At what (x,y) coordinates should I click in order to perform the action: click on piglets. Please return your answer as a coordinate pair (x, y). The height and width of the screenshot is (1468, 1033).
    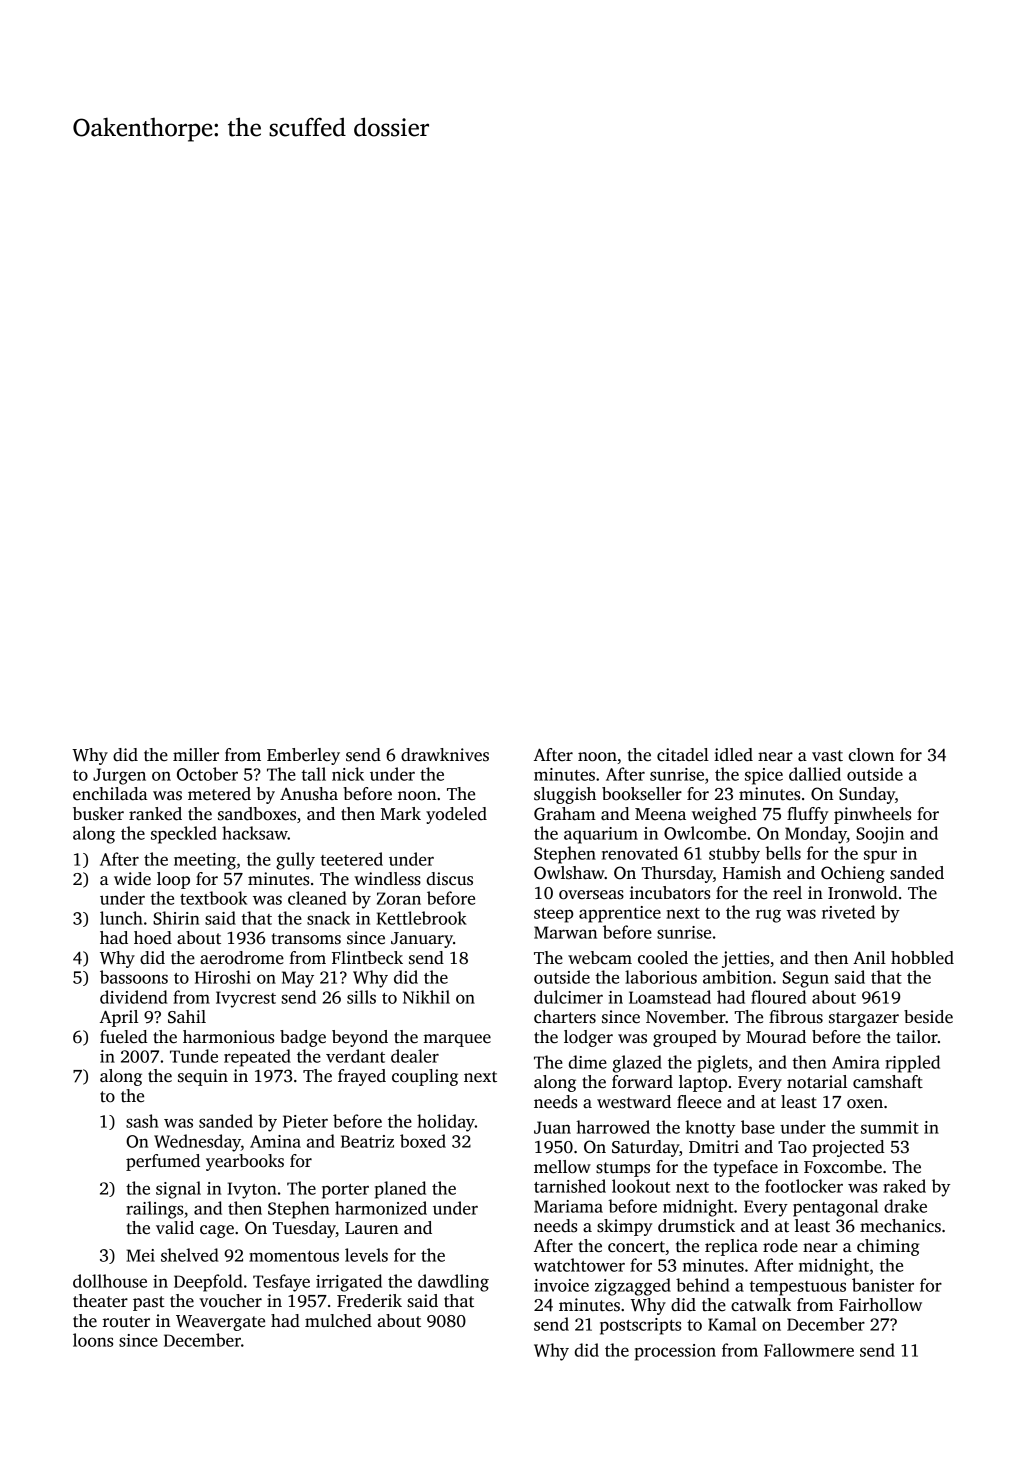
    Looking at the image, I should click on (722, 1064).
